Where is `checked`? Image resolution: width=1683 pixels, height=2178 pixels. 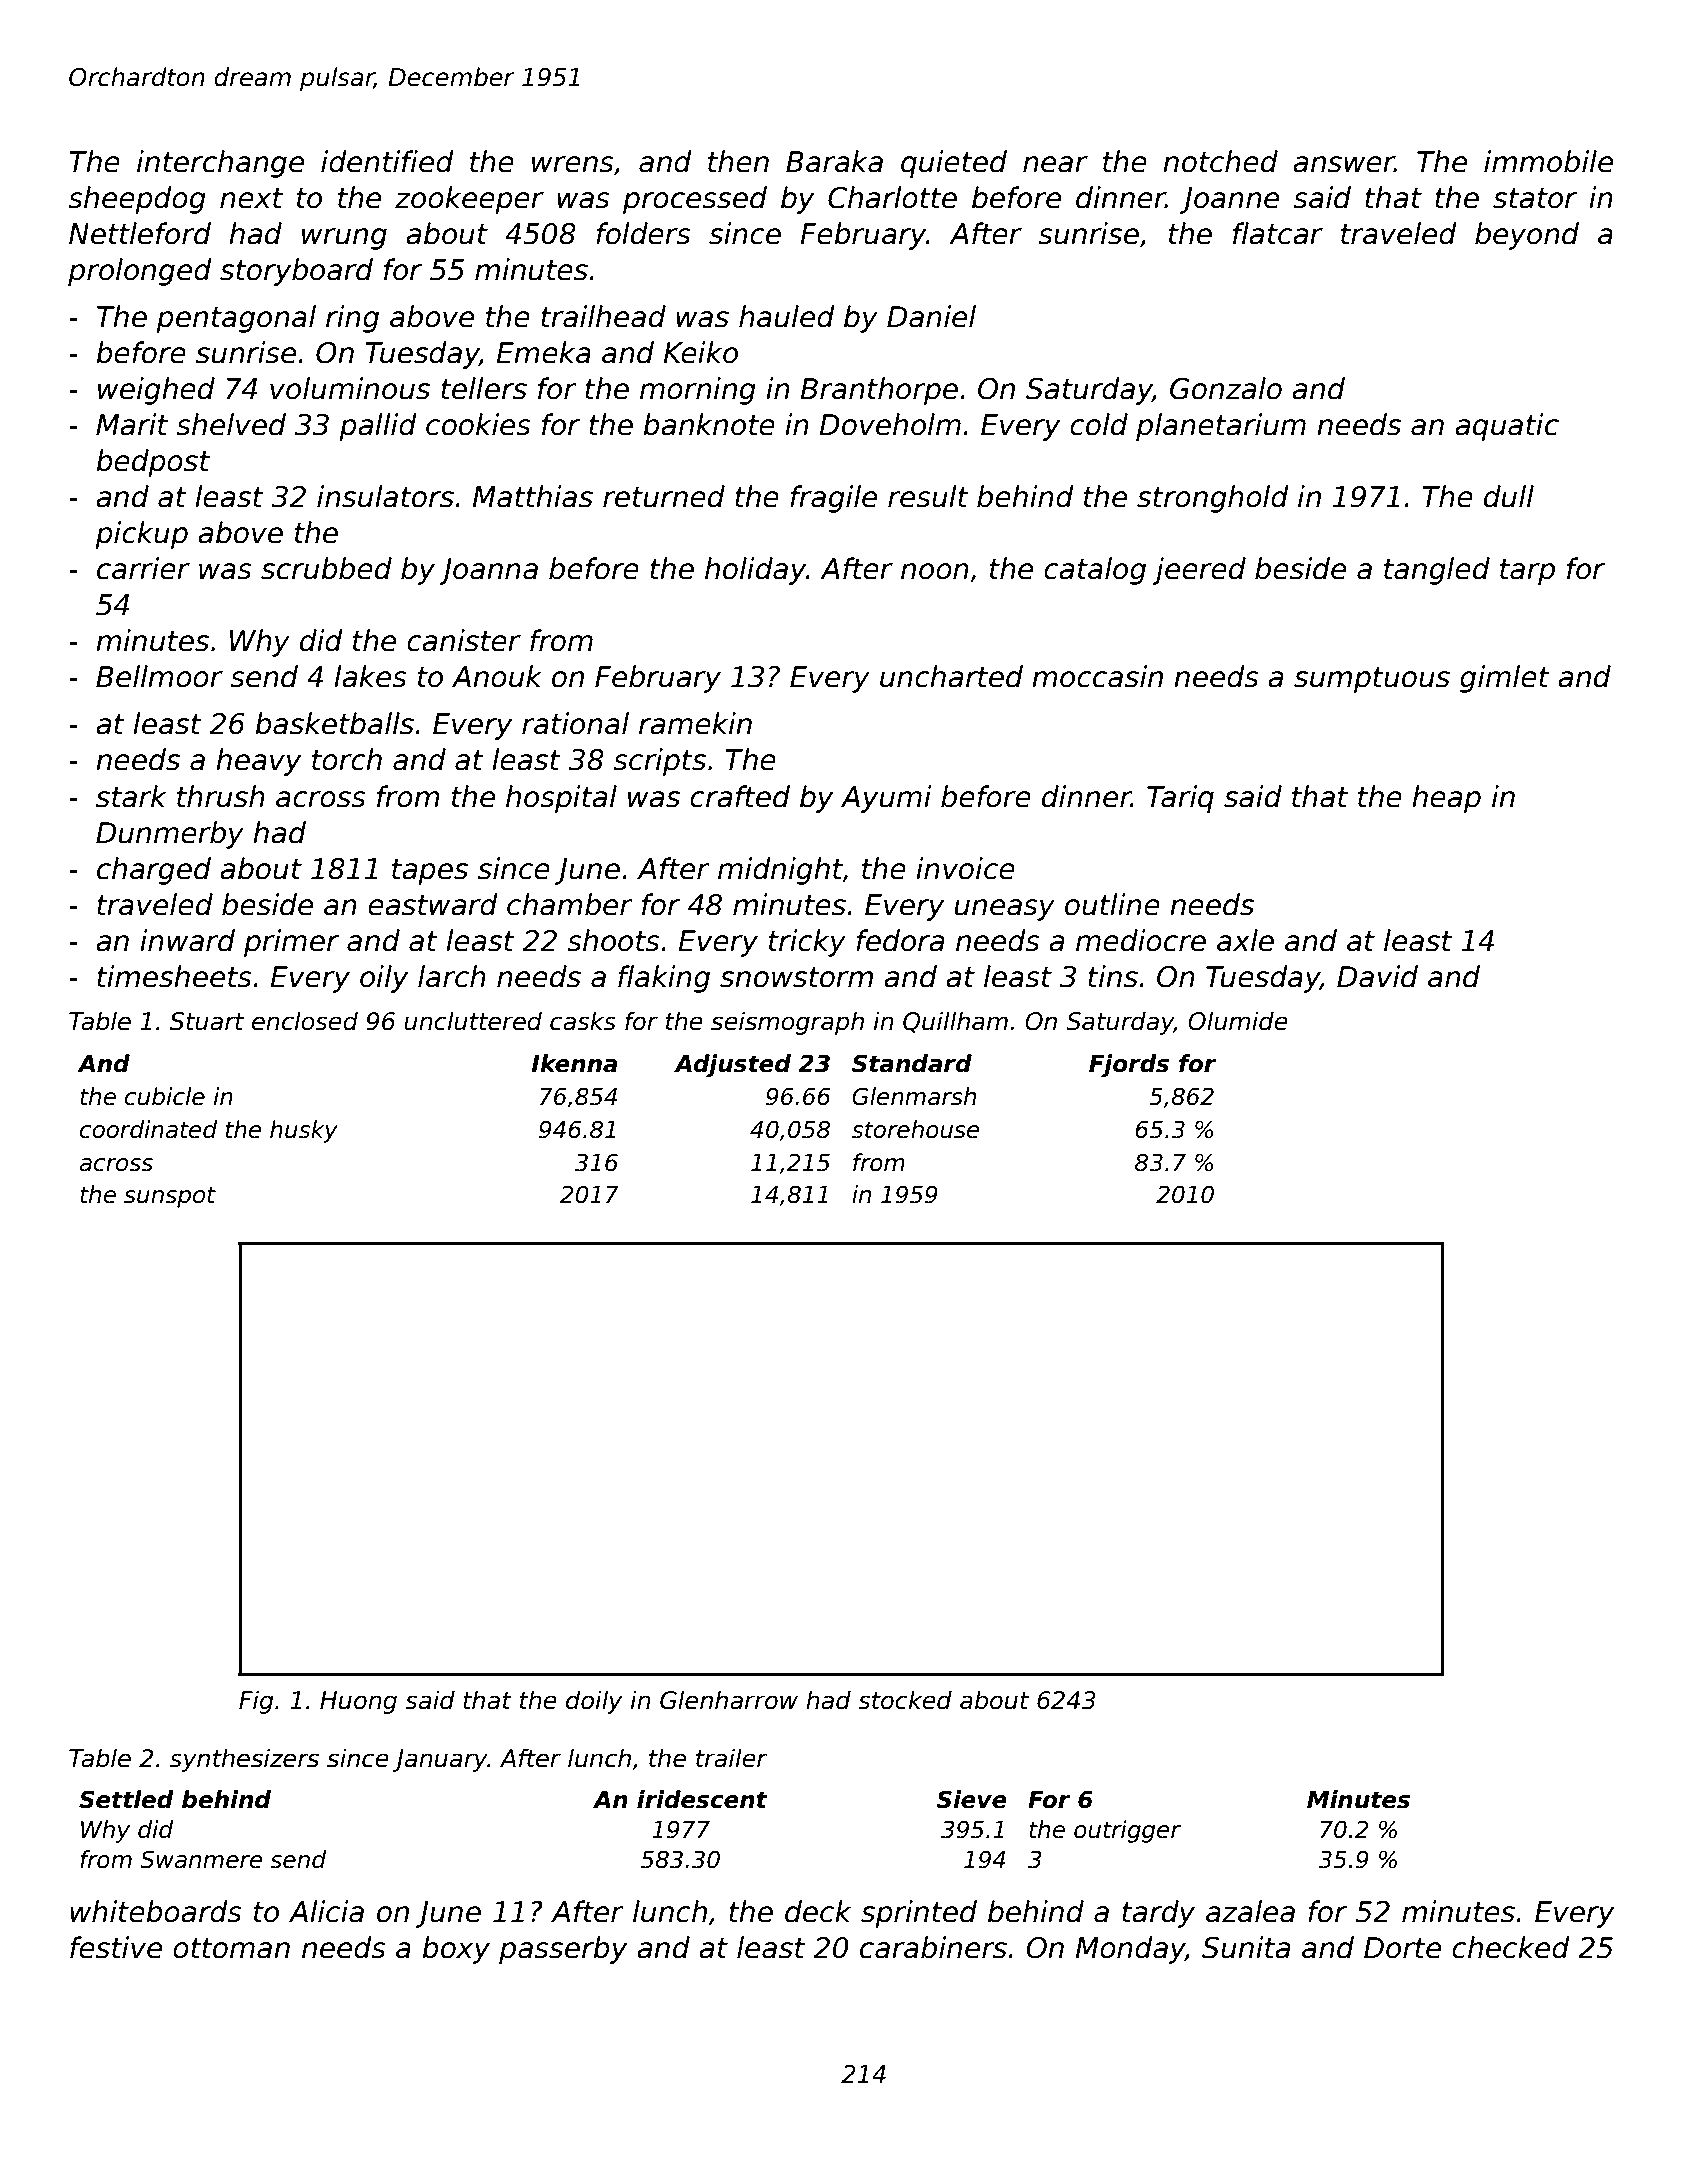 checked is located at coordinates (1510, 1947).
